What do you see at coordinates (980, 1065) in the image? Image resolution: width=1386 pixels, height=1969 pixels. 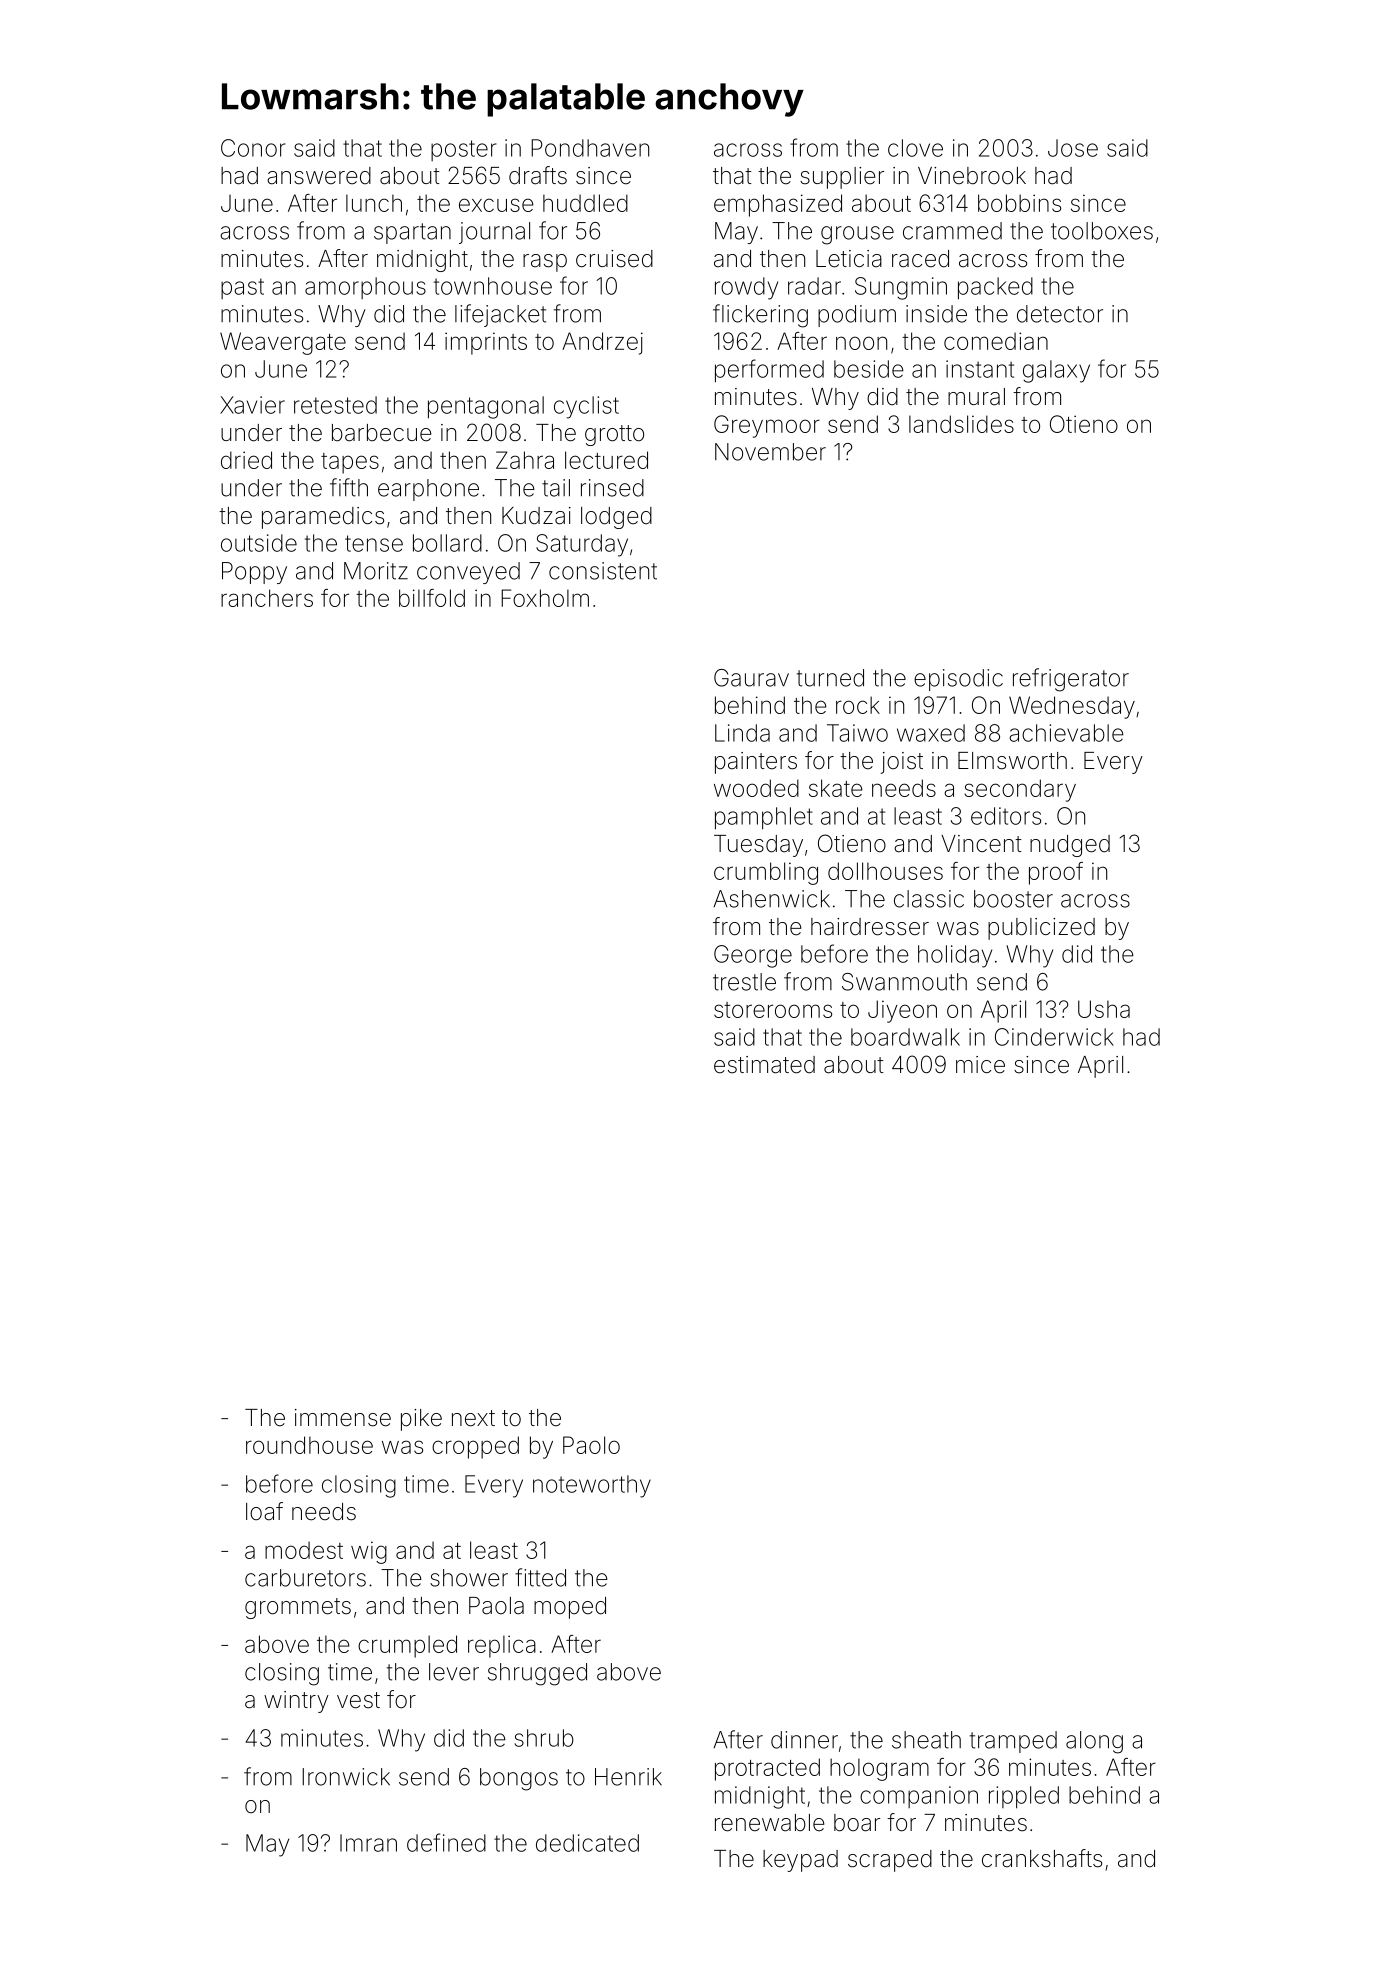 I see `mice` at bounding box center [980, 1065].
